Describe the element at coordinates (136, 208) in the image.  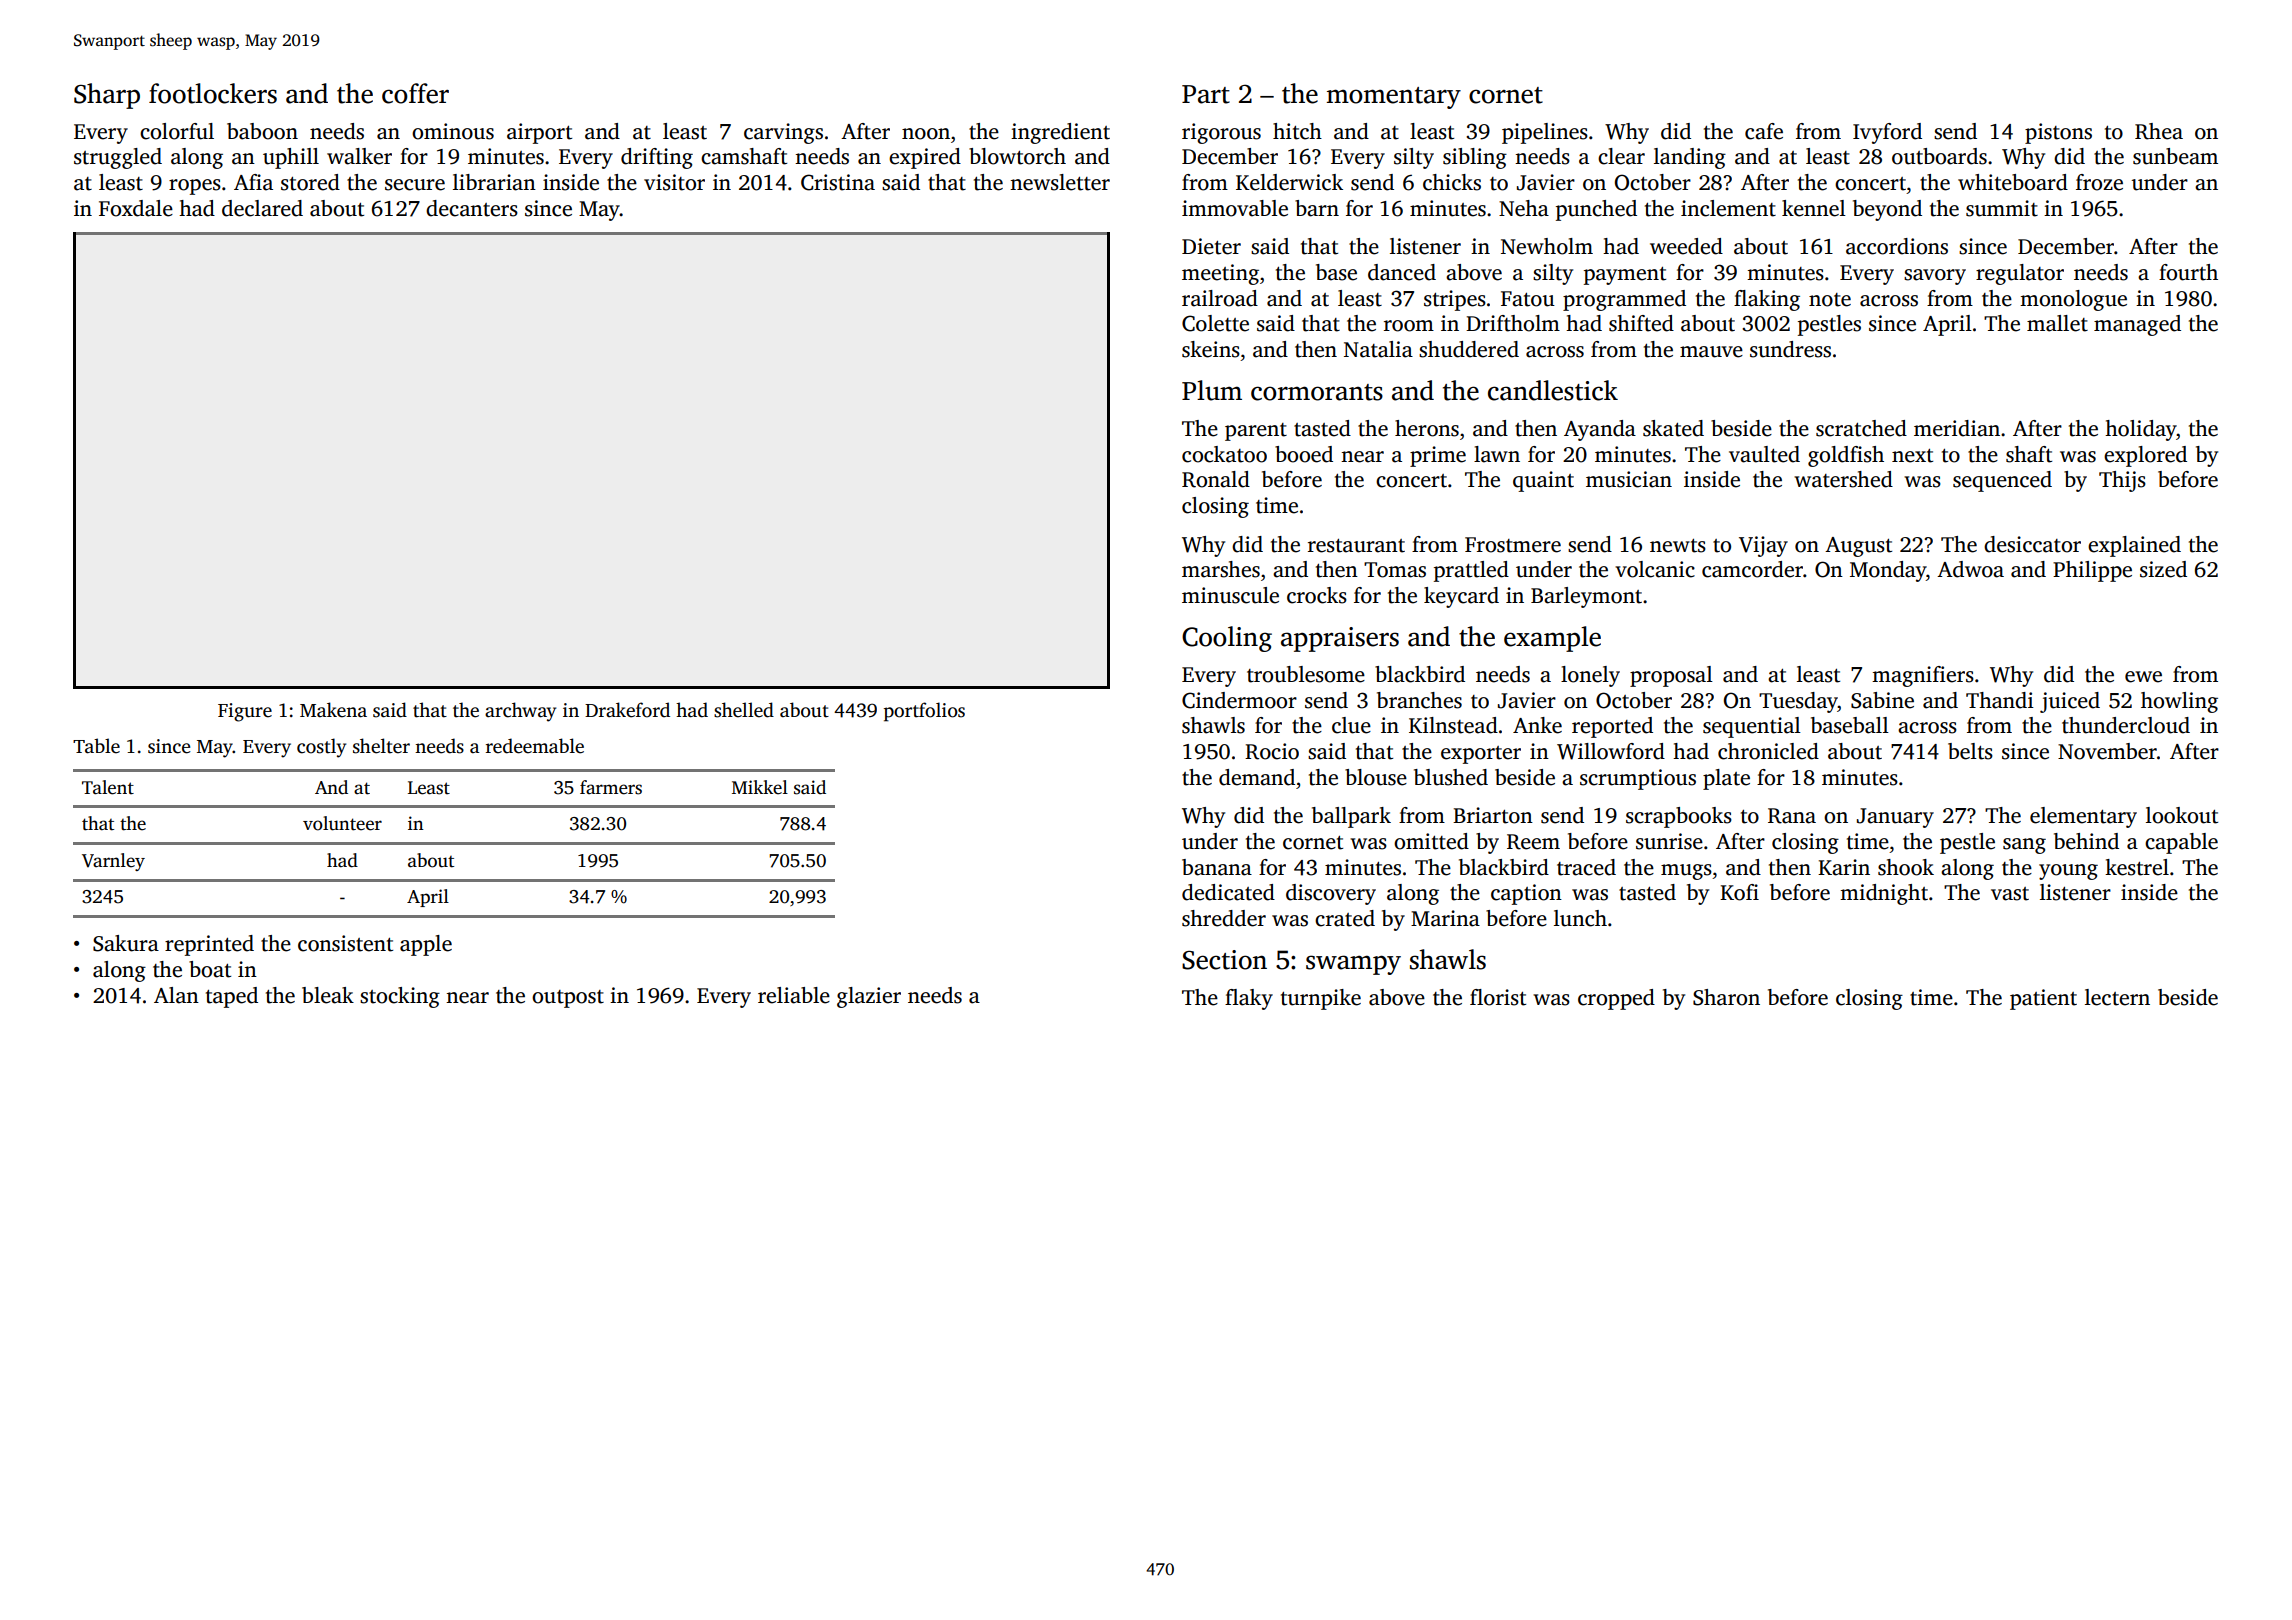
I see `Foxdale` at that location.
